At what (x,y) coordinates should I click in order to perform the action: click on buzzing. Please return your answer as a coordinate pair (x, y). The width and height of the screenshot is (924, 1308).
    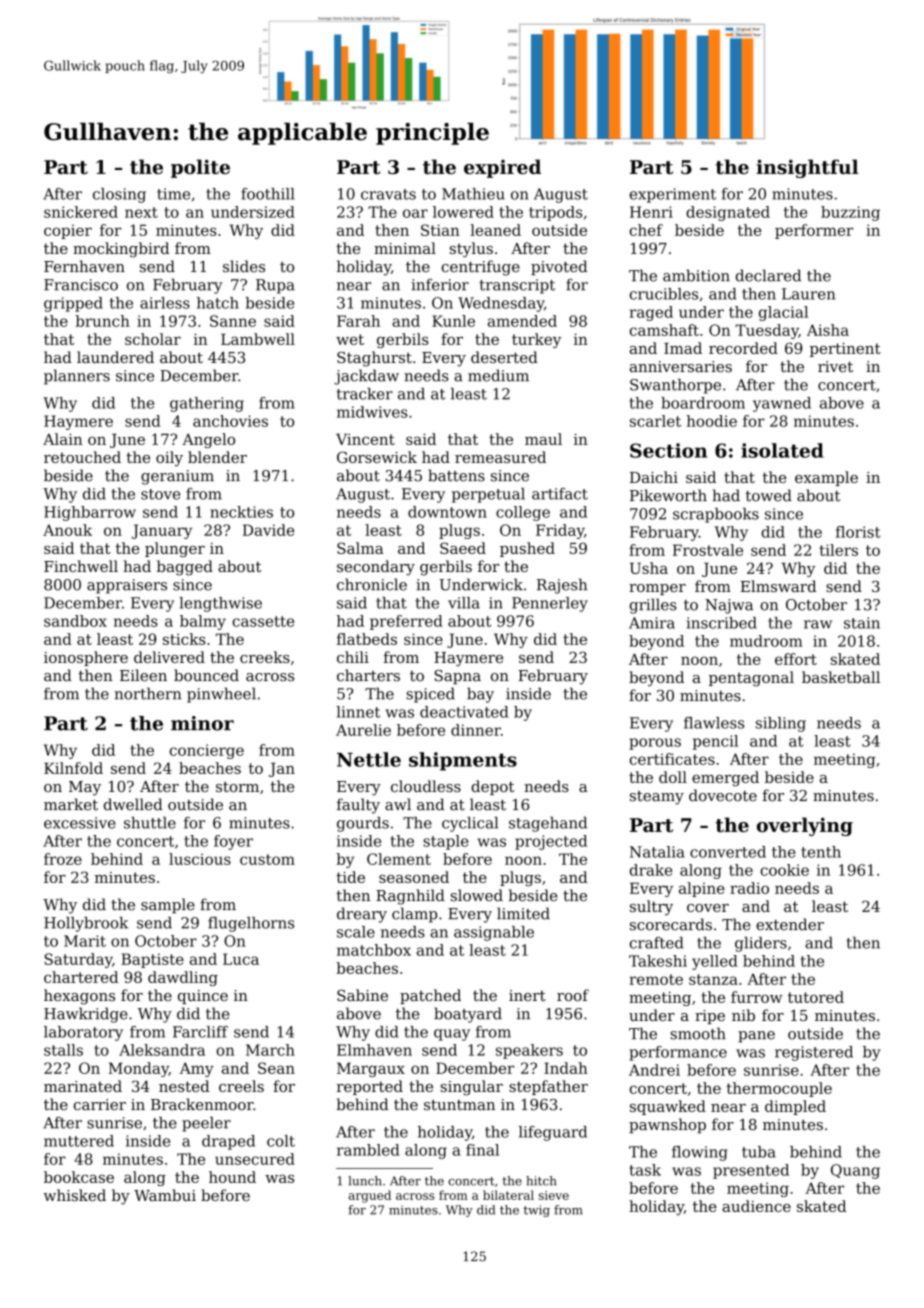
    Looking at the image, I should click on (850, 213).
